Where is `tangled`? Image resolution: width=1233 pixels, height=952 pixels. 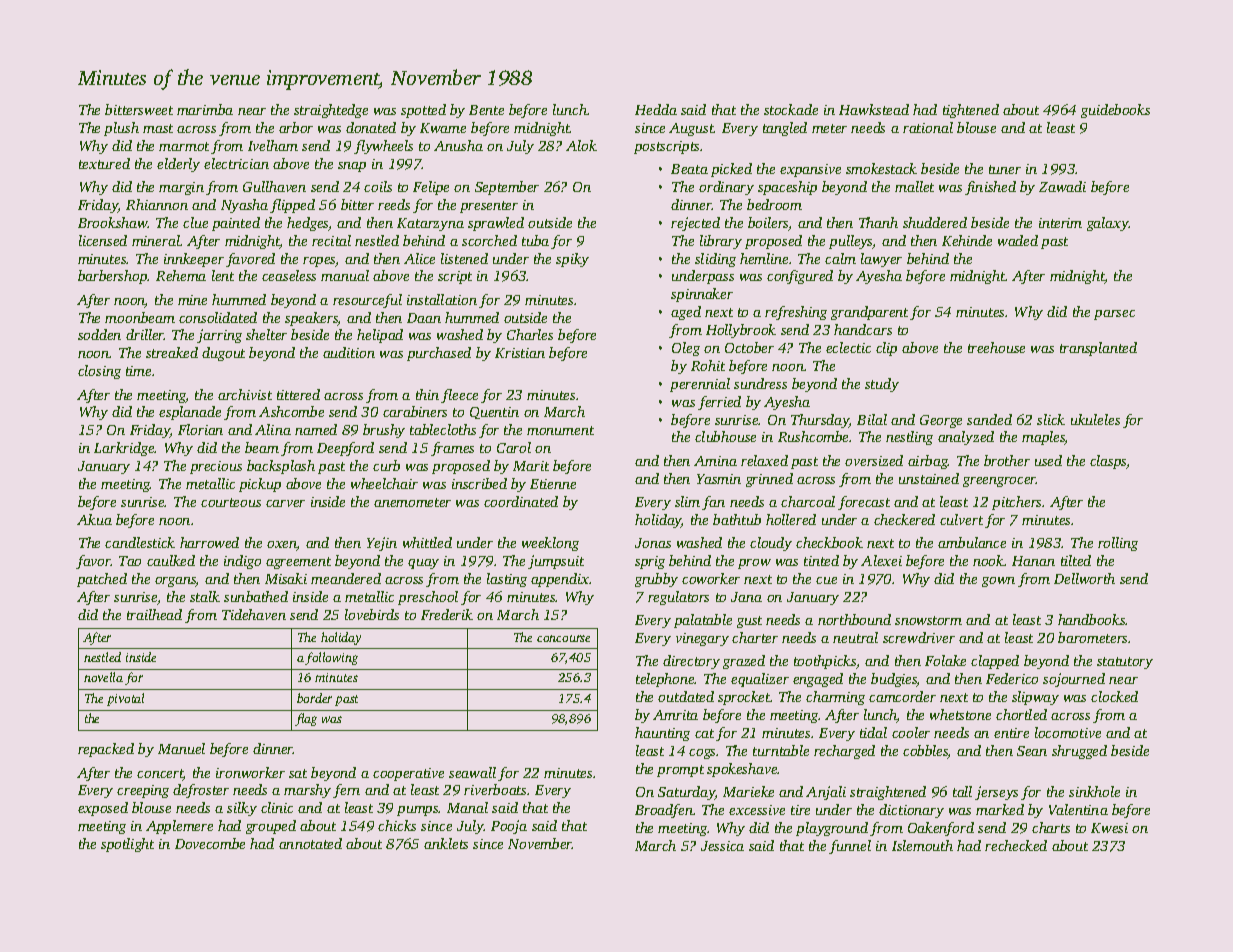
tangled is located at coordinates (785, 129).
